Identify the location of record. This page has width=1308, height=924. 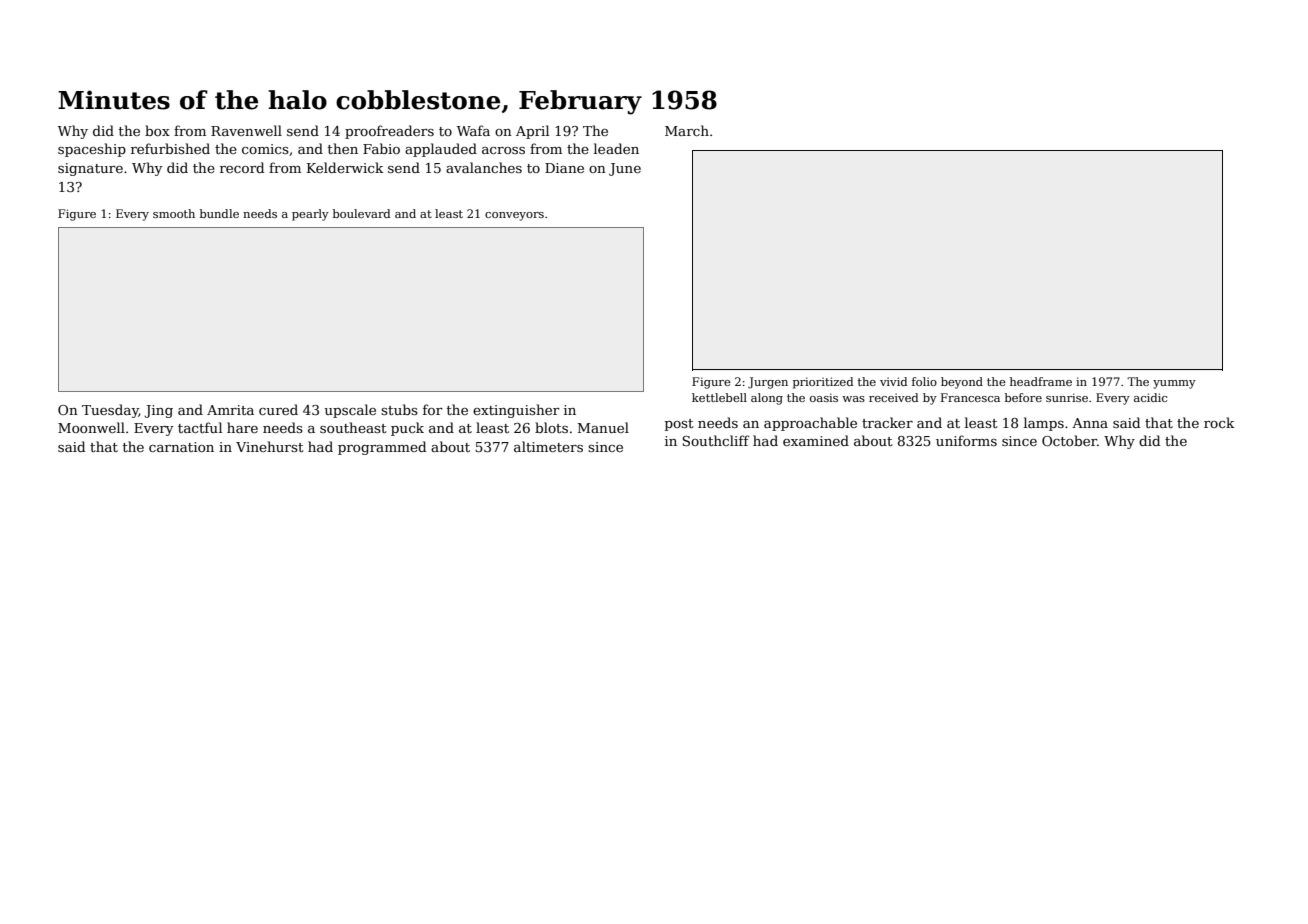
(242, 167).
